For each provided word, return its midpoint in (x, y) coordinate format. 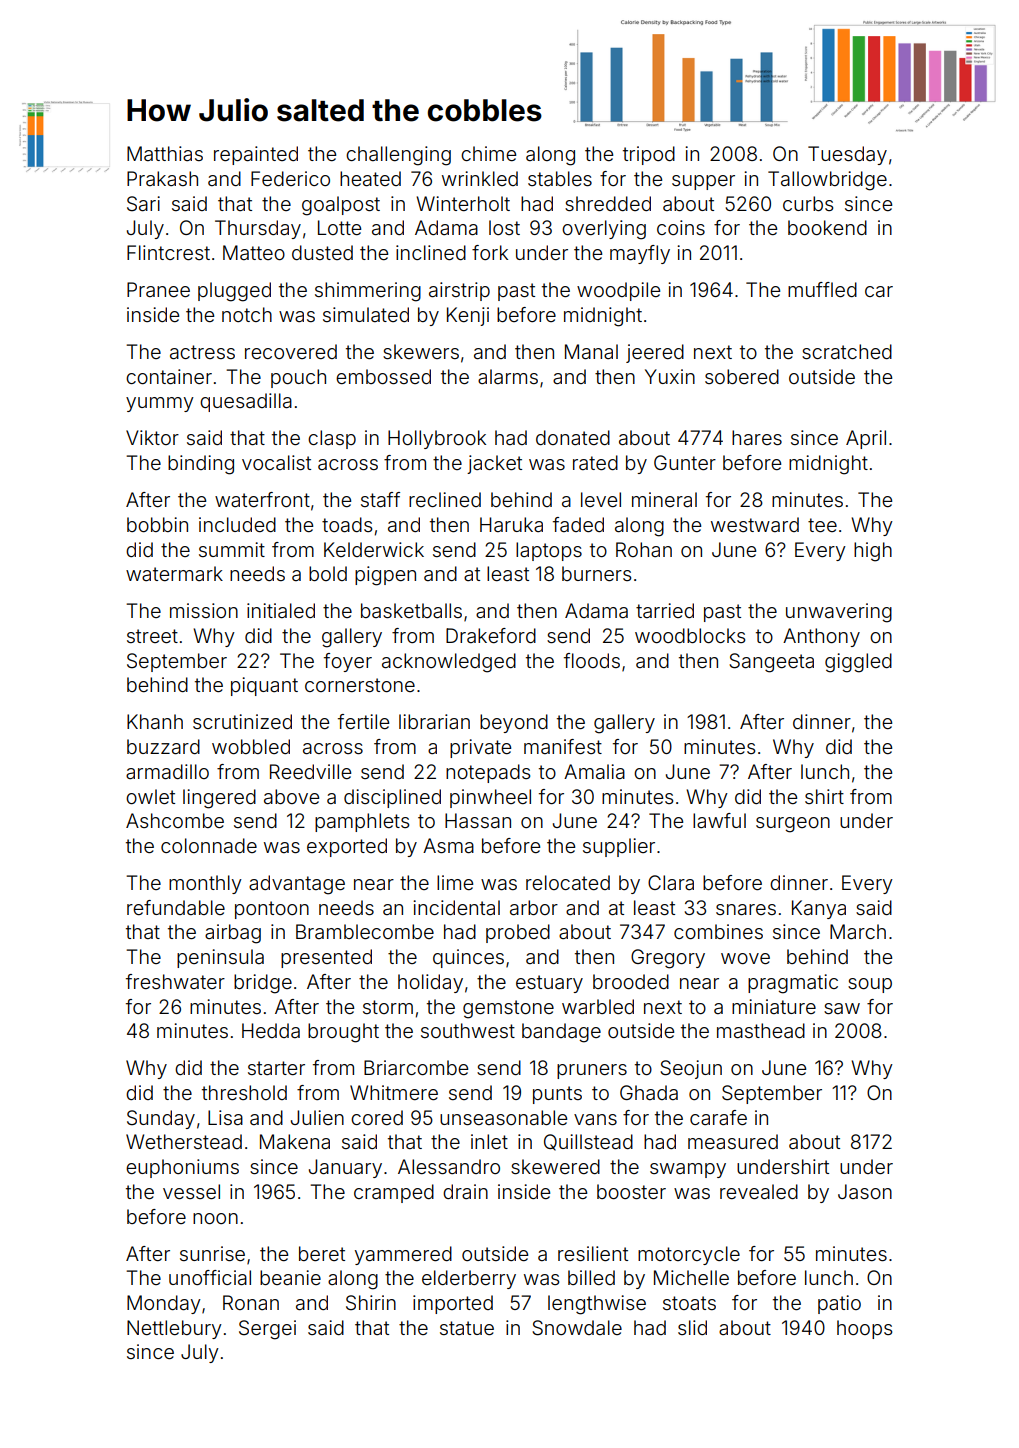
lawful (719, 820)
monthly (205, 884)
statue (467, 1328)
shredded (608, 203)
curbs (808, 203)
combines (718, 931)
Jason (865, 1191)
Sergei (267, 1330)
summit (232, 549)
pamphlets (362, 822)
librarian (434, 721)
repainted (256, 155)
